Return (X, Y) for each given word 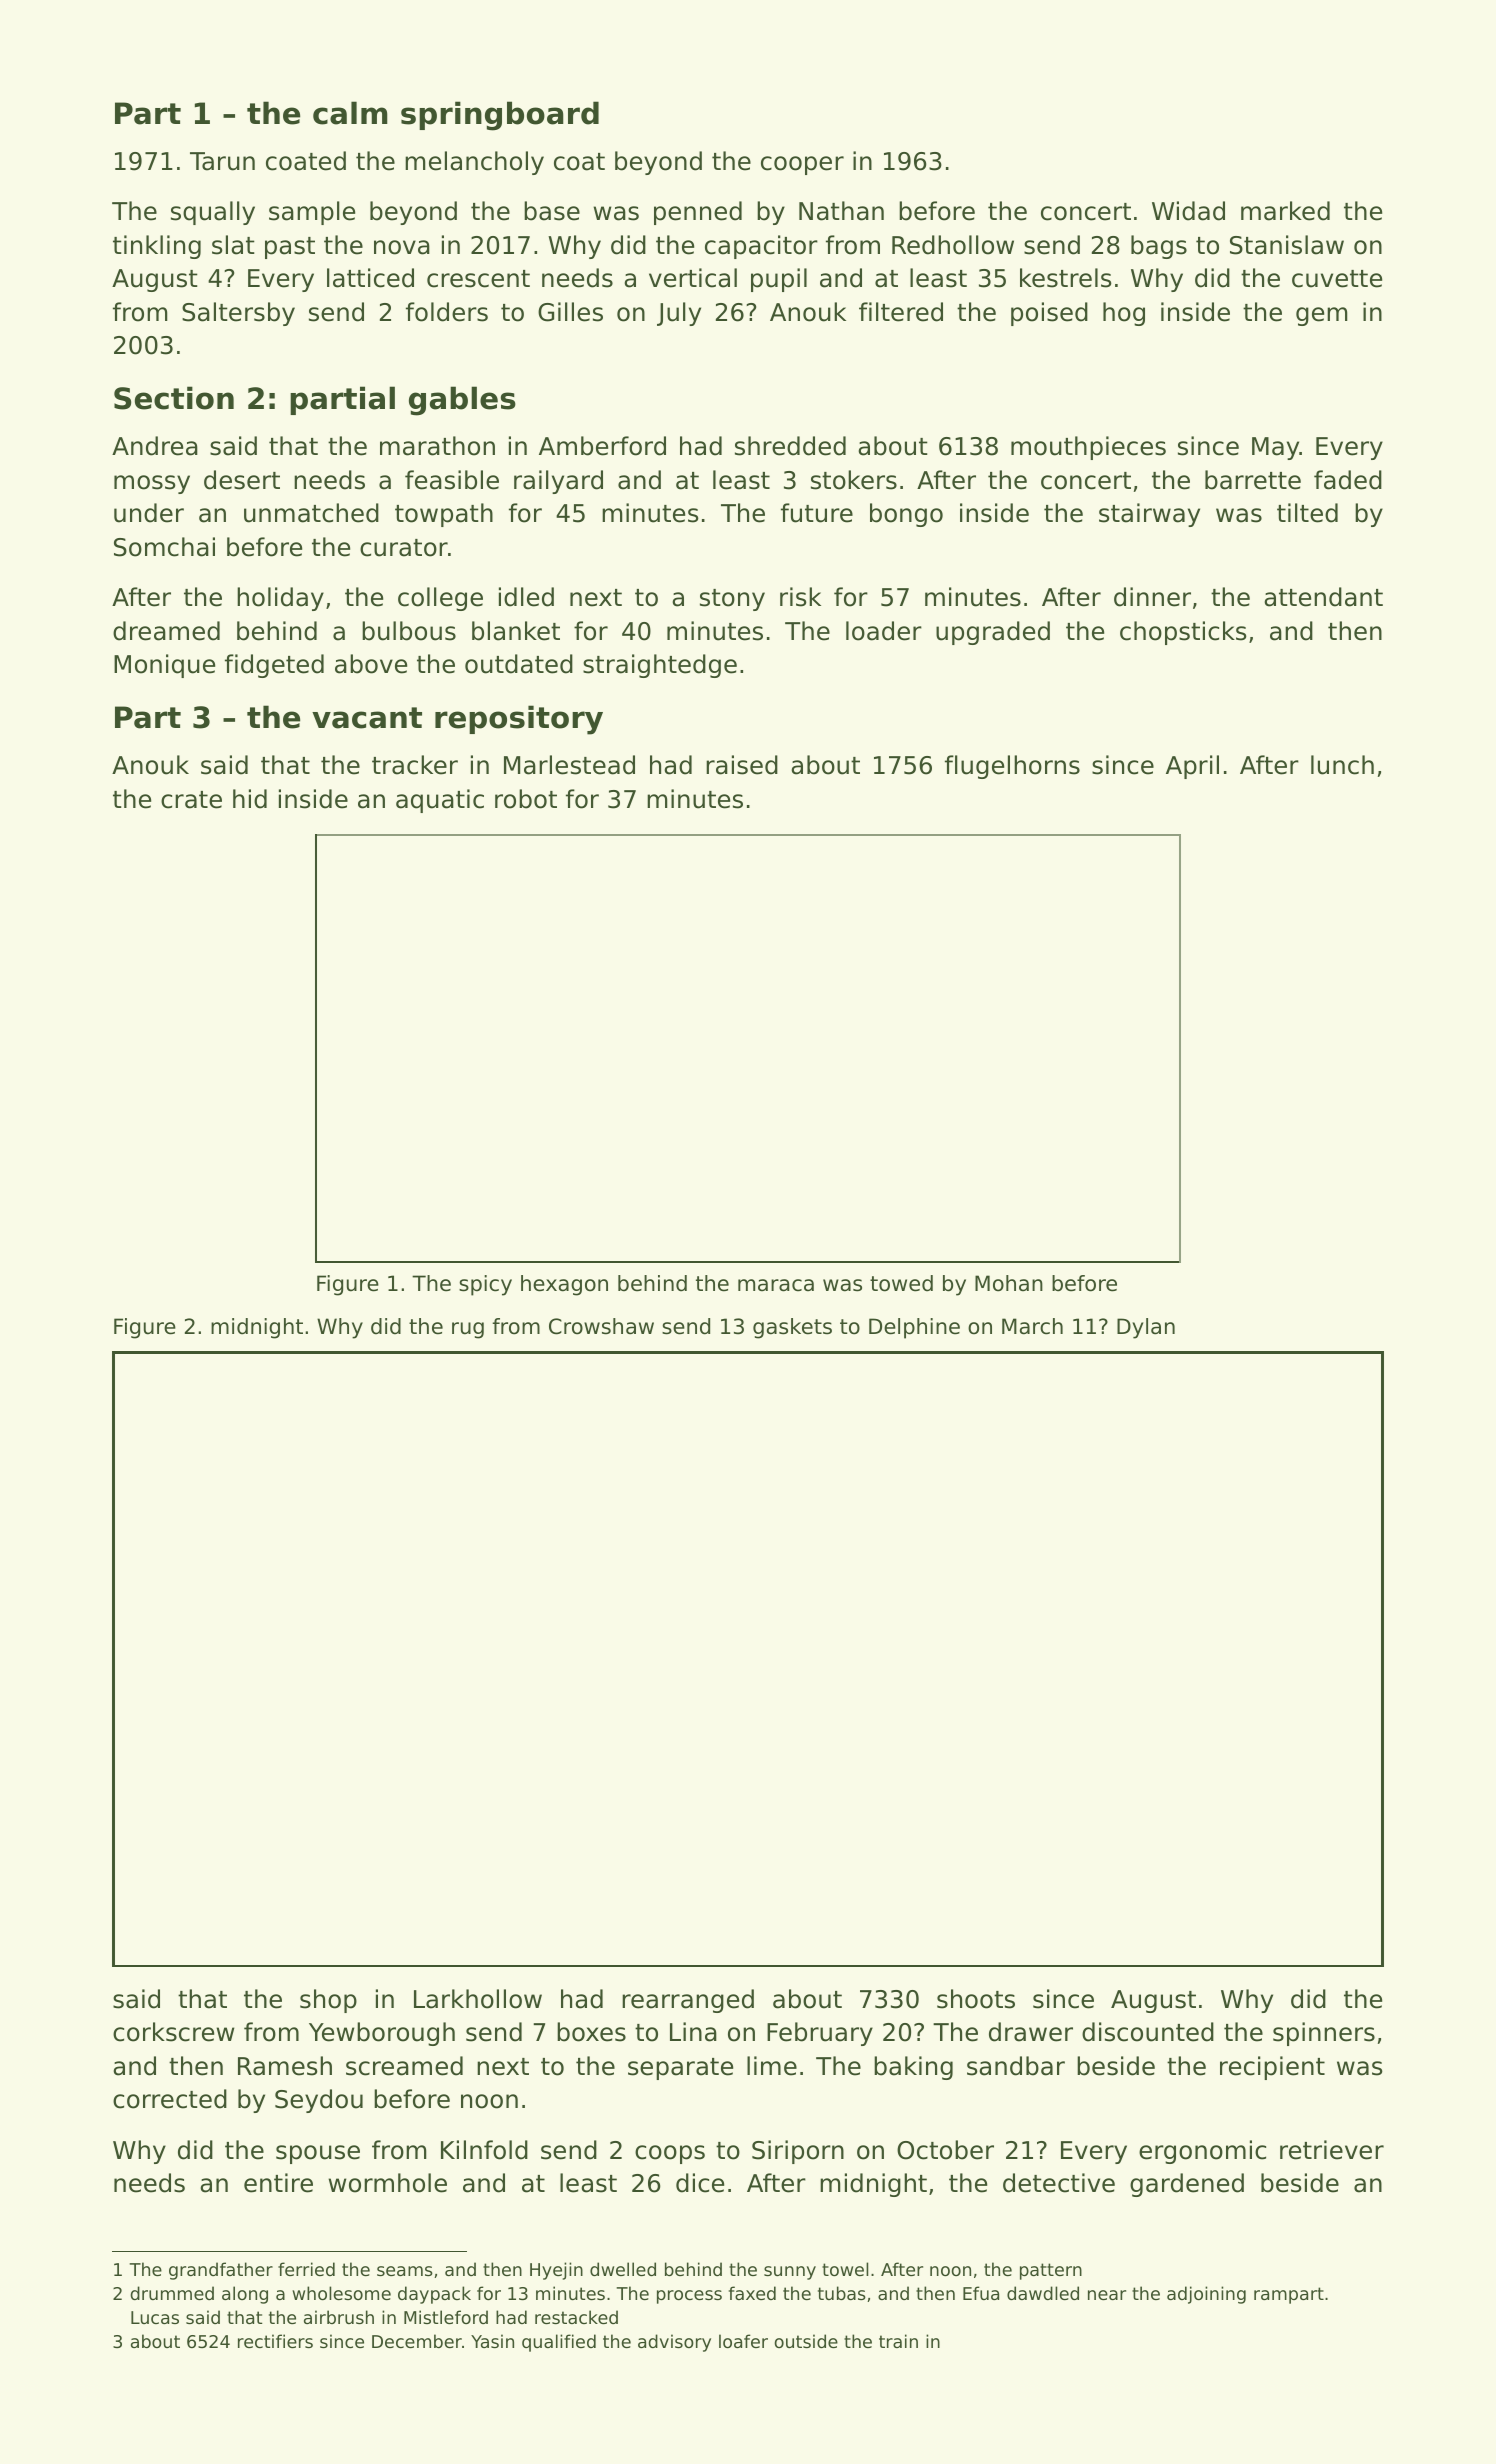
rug (468, 1330)
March (1032, 1326)
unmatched (311, 513)
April (1192, 767)
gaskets (792, 1328)
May (1275, 448)
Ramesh (285, 2066)
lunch (1342, 765)
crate (191, 800)
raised (742, 765)
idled (526, 597)
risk (800, 597)
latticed (370, 278)
